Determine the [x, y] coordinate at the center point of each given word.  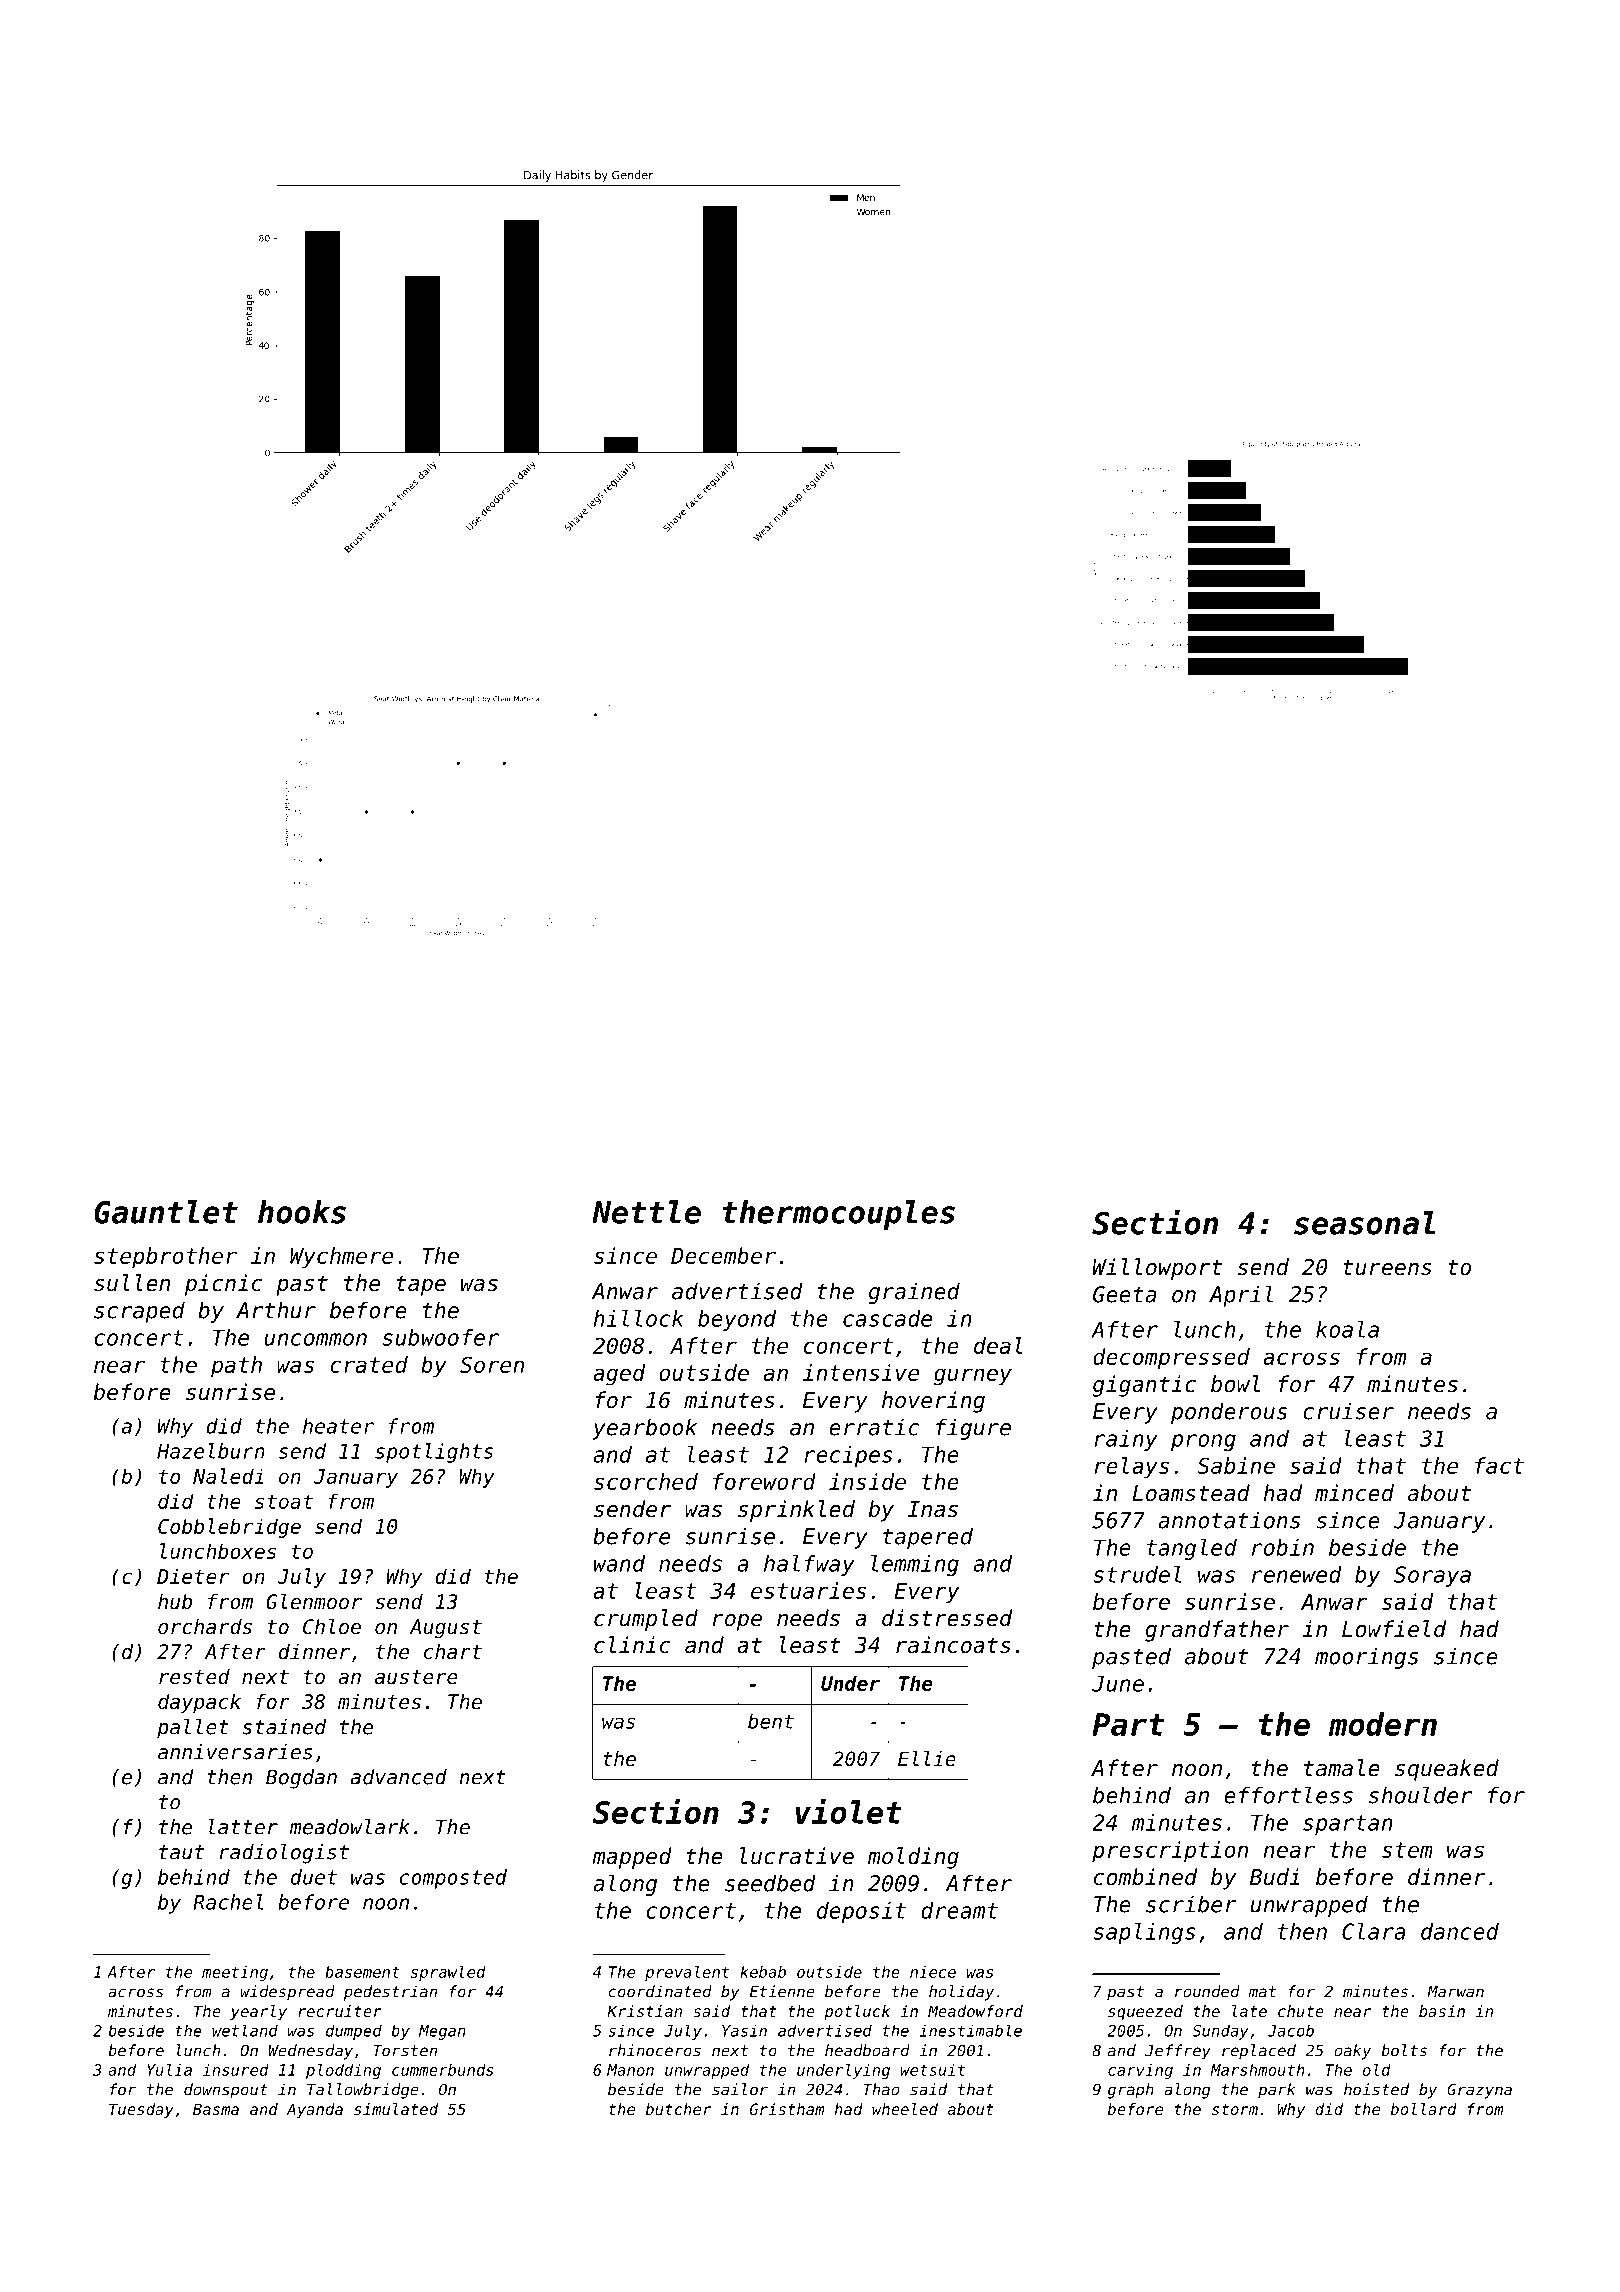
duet [314, 1877]
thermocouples [839, 1215]
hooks [302, 1212]
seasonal [1365, 1223]
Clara [1374, 1931]
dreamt [959, 1910]
